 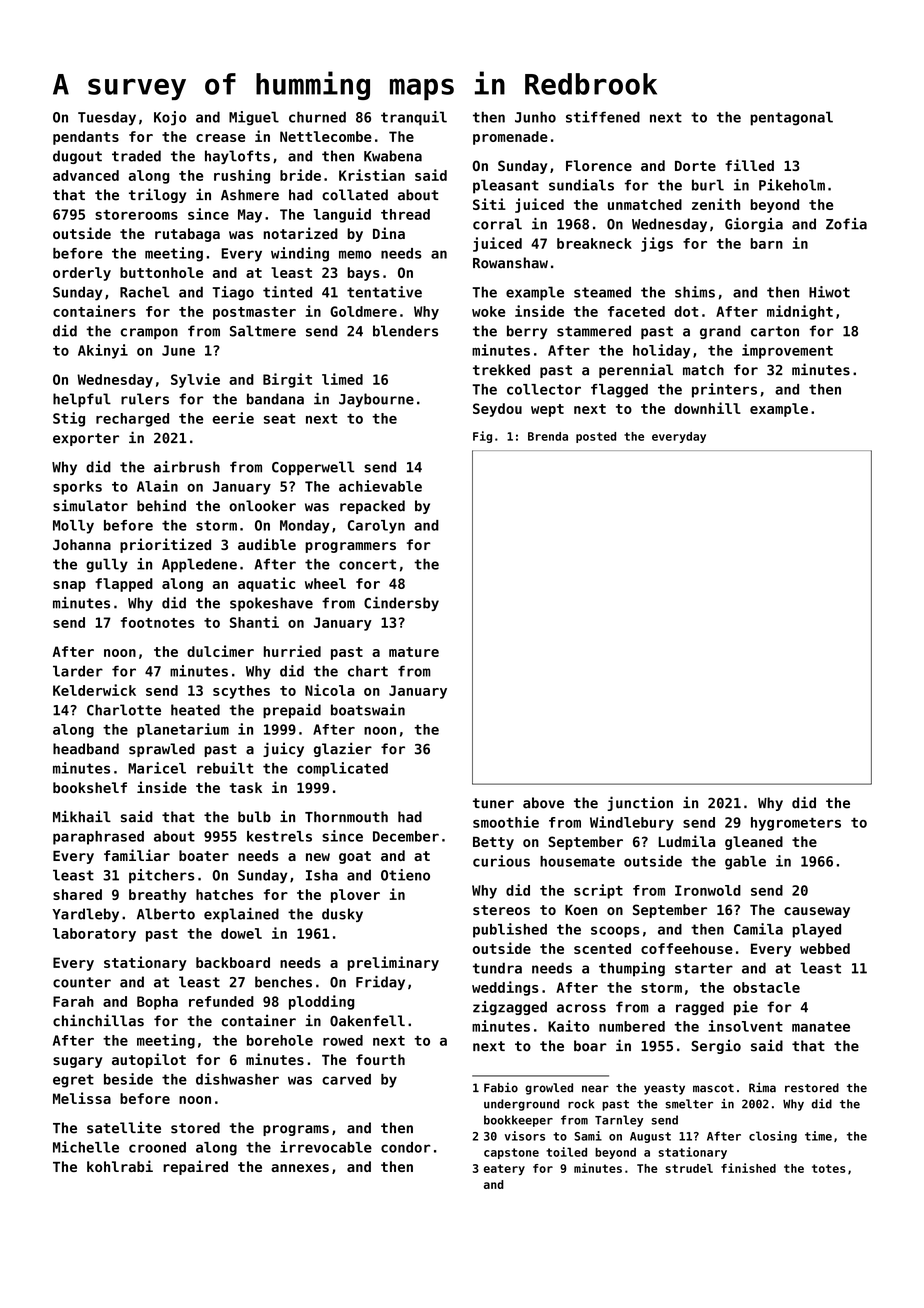 I want to click on haylofts, so click(x=237, y=157).
